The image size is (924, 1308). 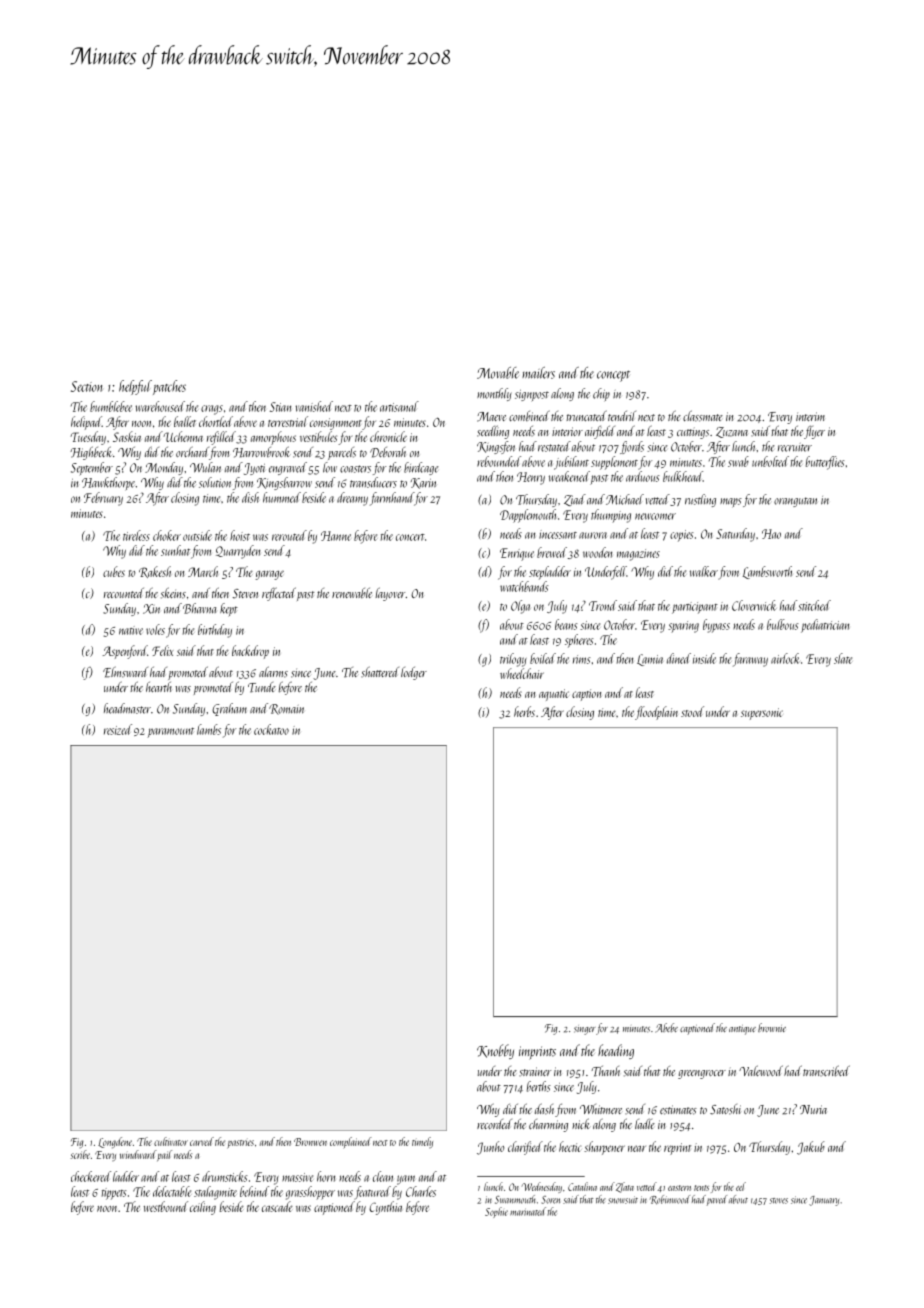 What do you see at coordinates (613, 376) in the document?
I see `concept` at bounding box center [613, 376].
